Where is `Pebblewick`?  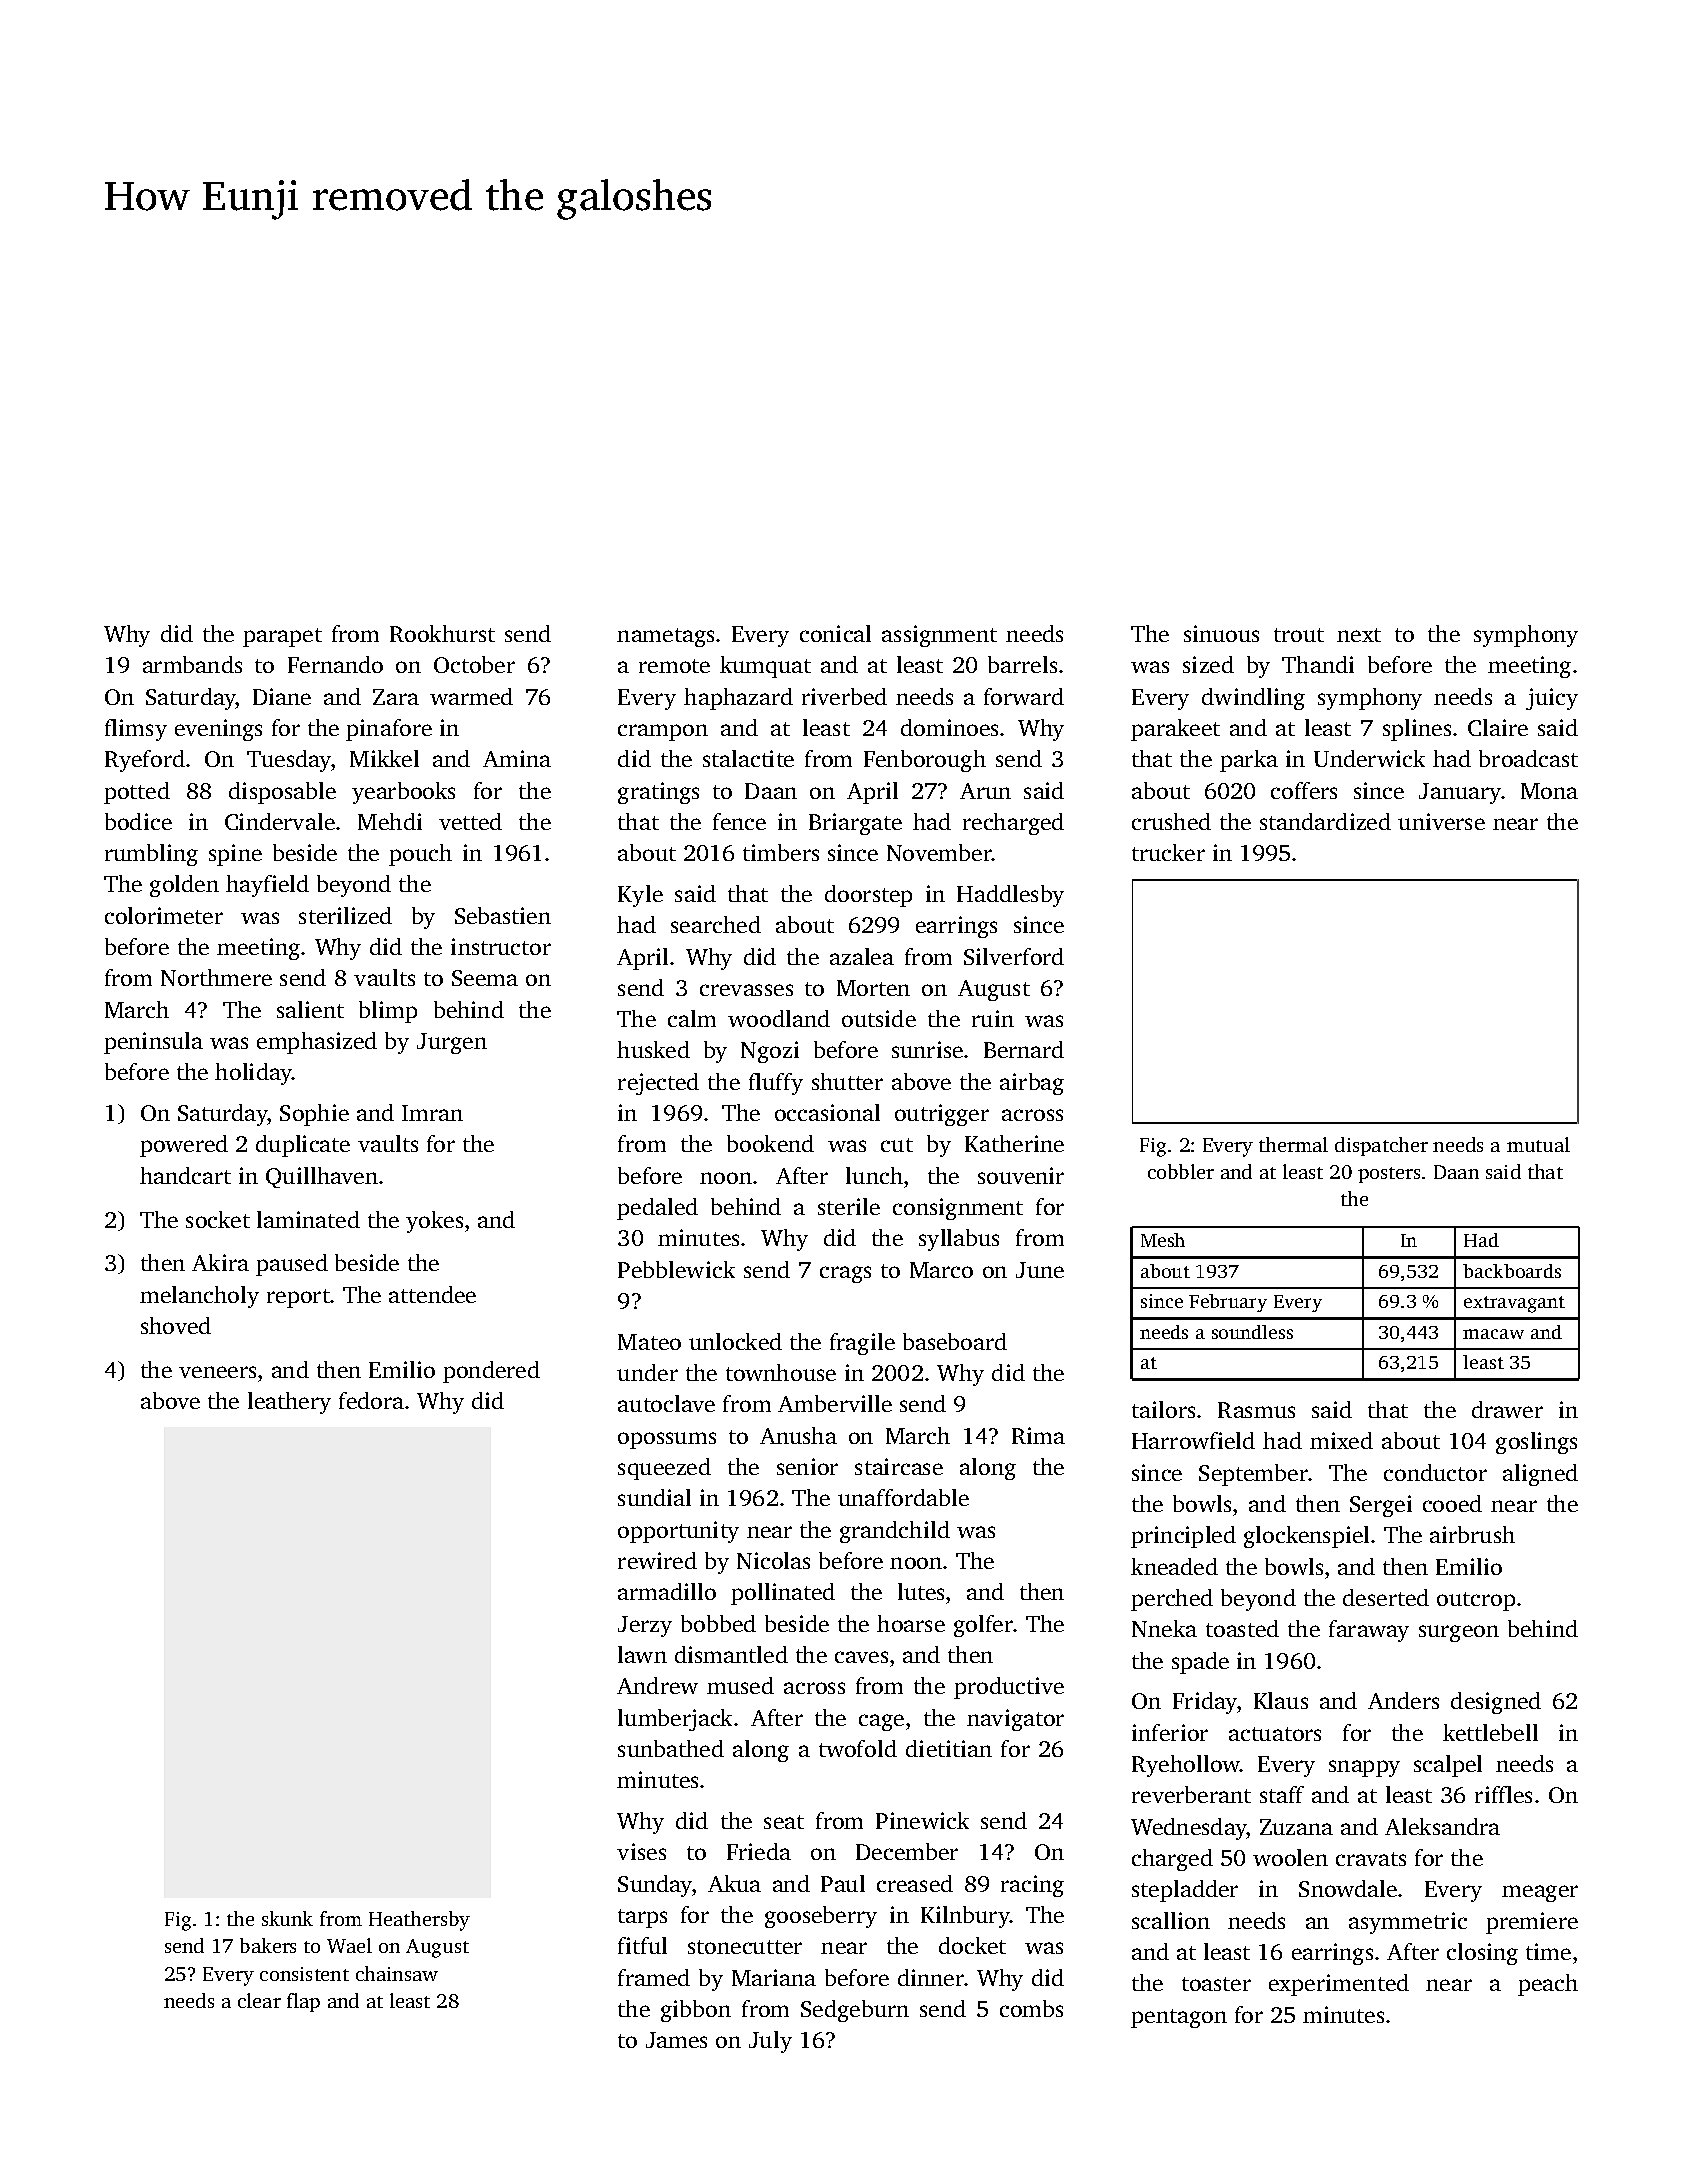
Pebblewick is located at coordinates (676, 1269).
